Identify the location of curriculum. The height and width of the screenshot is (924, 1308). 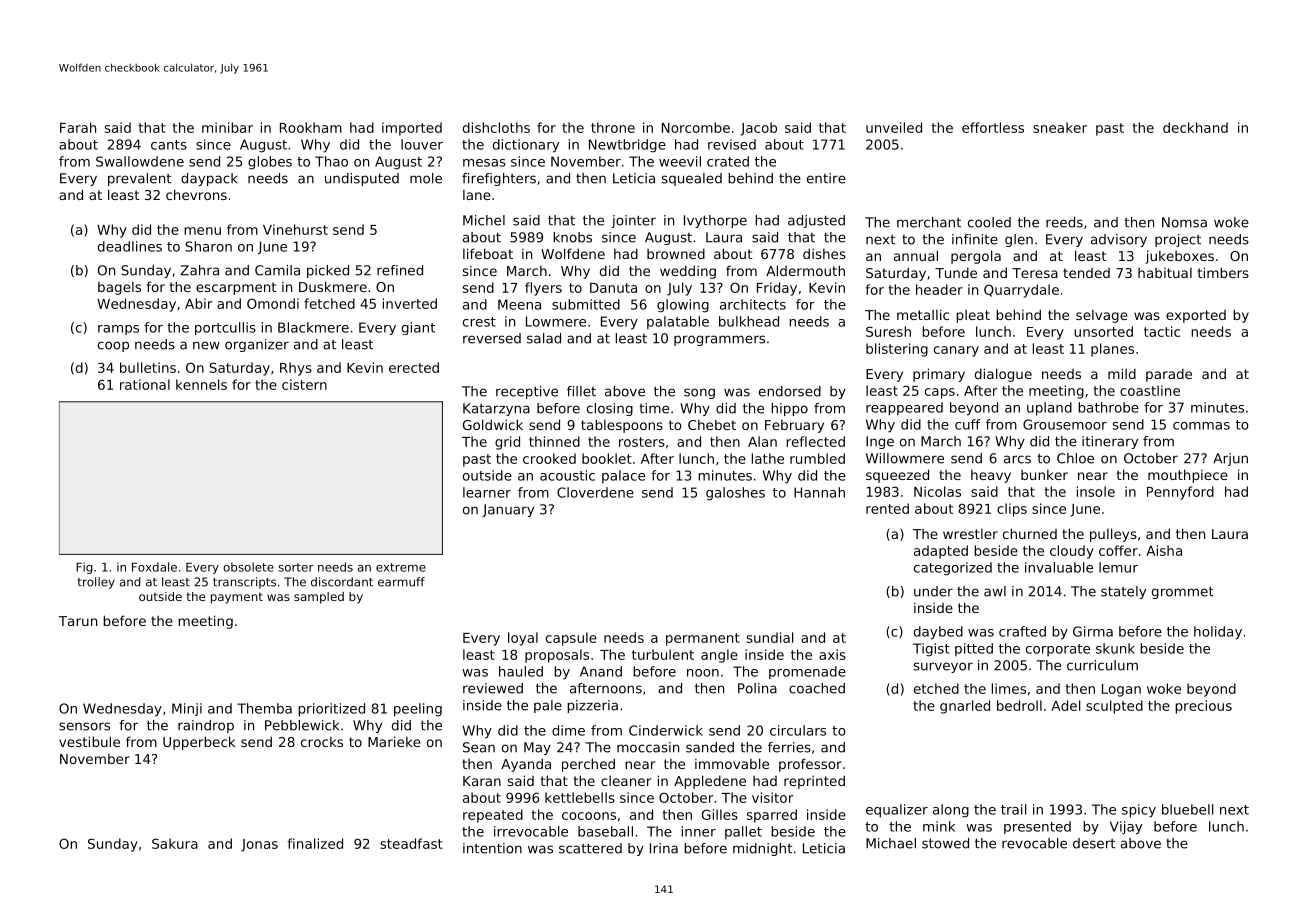
(1102, 665).
